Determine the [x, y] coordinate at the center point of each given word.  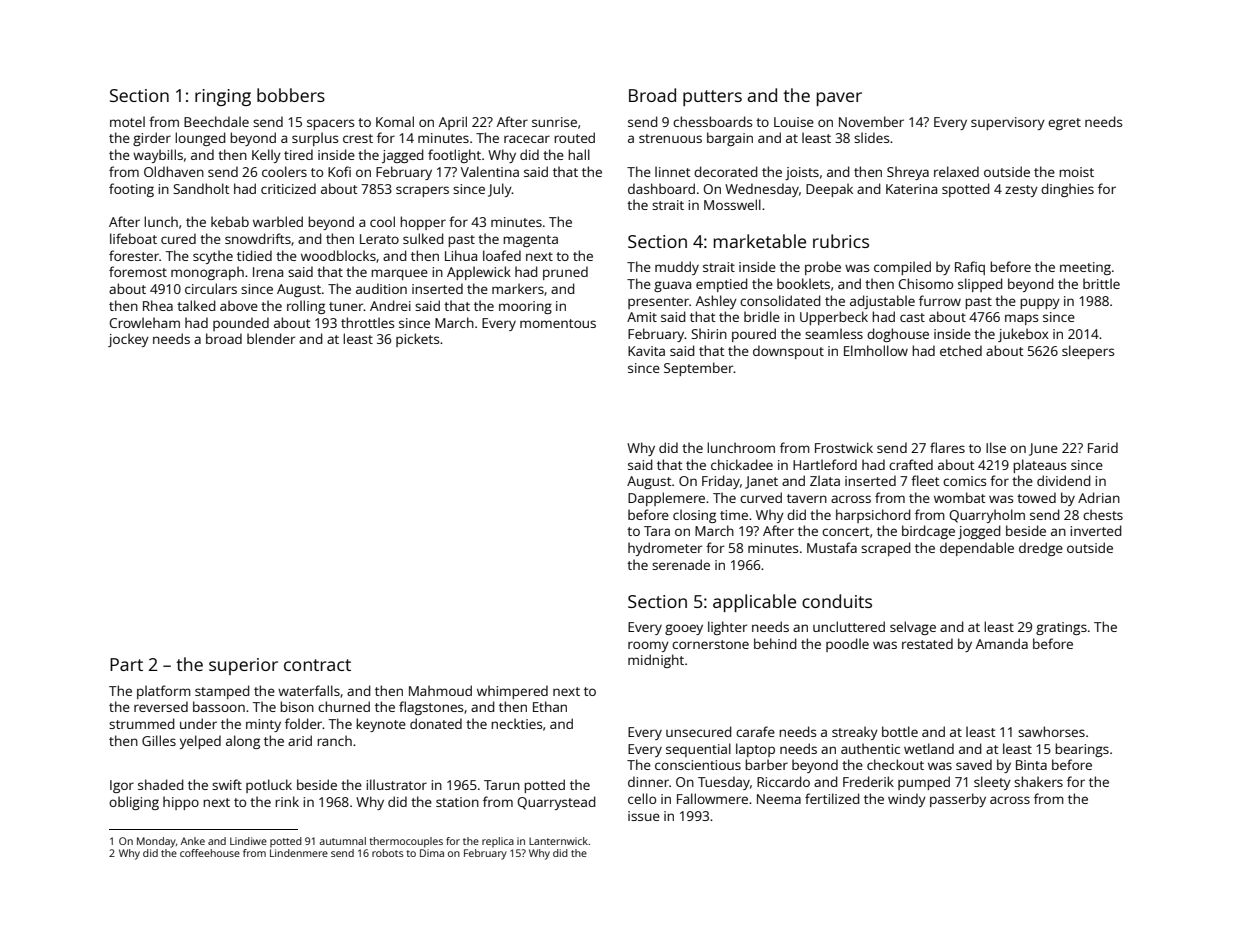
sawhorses [1051, 731]
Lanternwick [558, 841]
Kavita [646, 351]
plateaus [1039, 466]
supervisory [1008, 123]
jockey [128, 340]
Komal [395, 121]
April [453, 123]
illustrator [396, 784]
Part [126, 664]
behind [775, 643]
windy [907, 800]
